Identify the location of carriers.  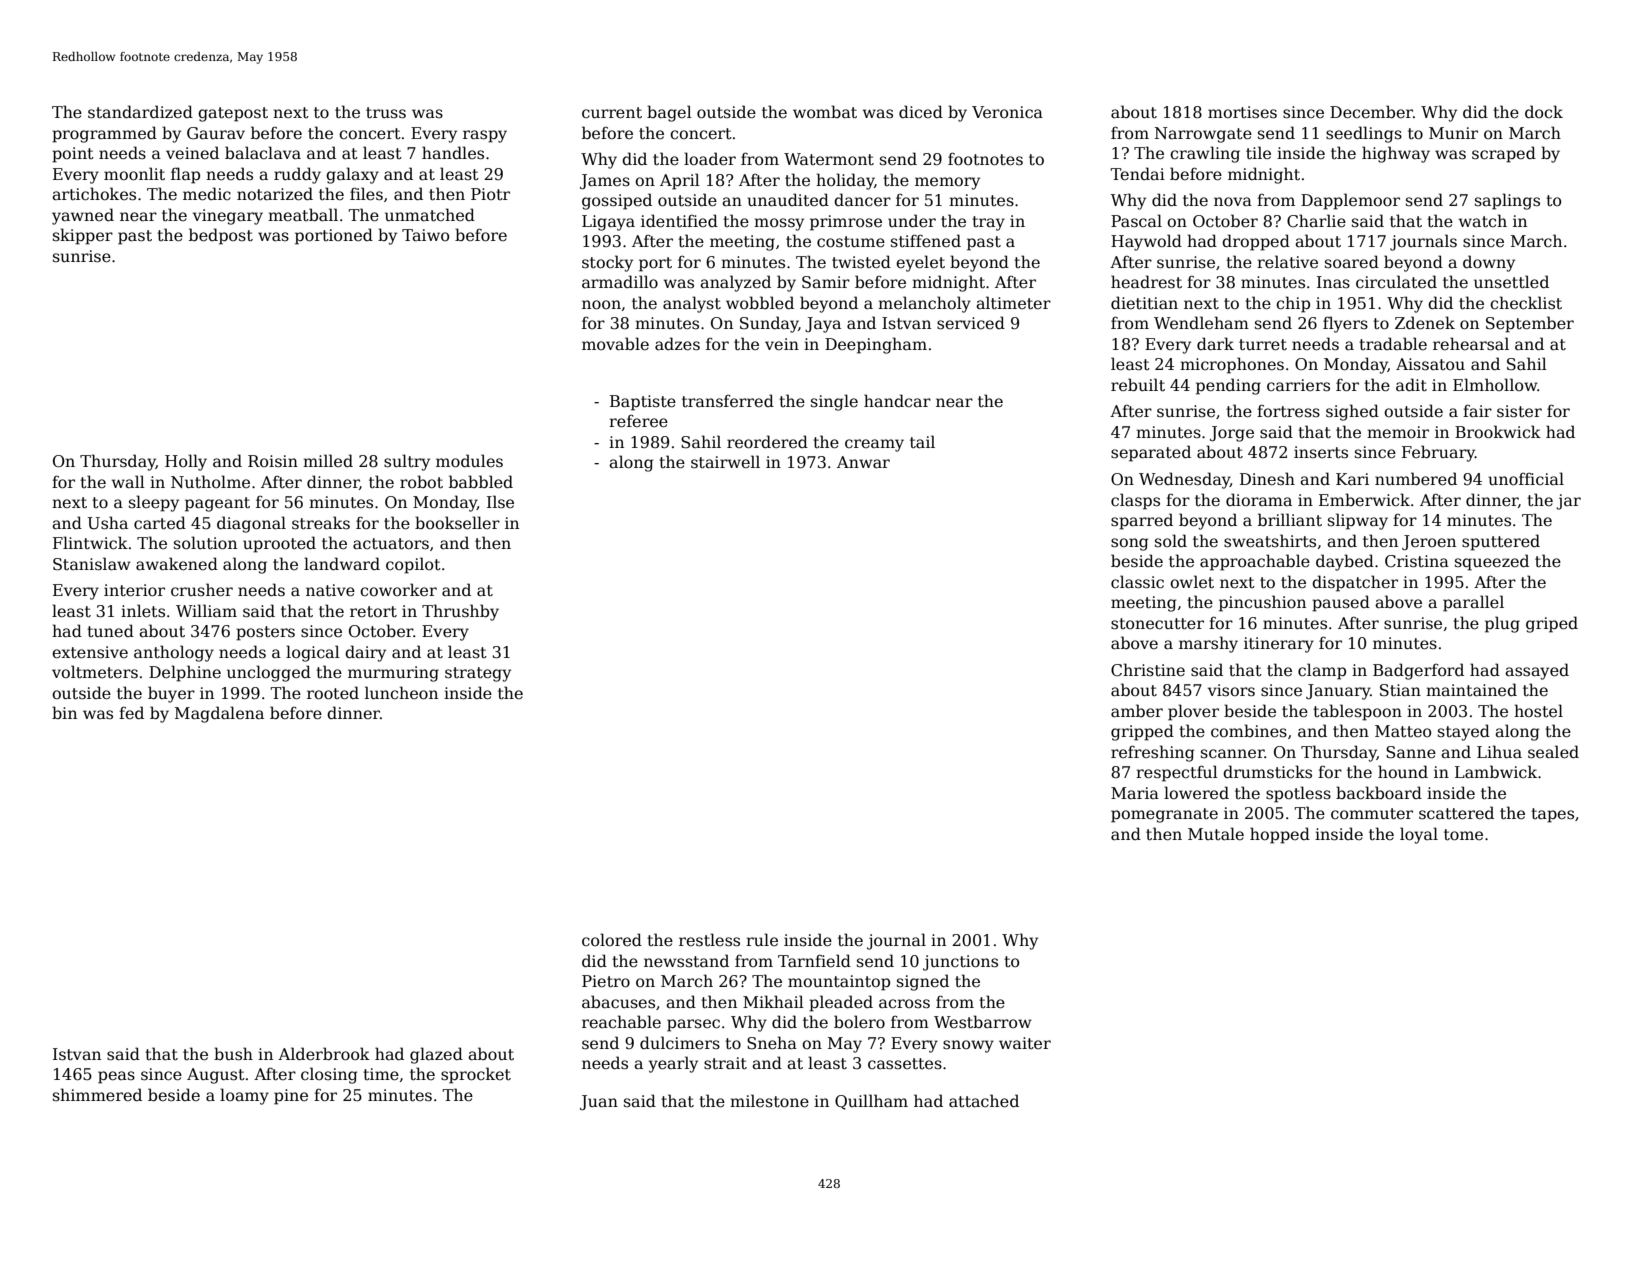
(1298, 385).
